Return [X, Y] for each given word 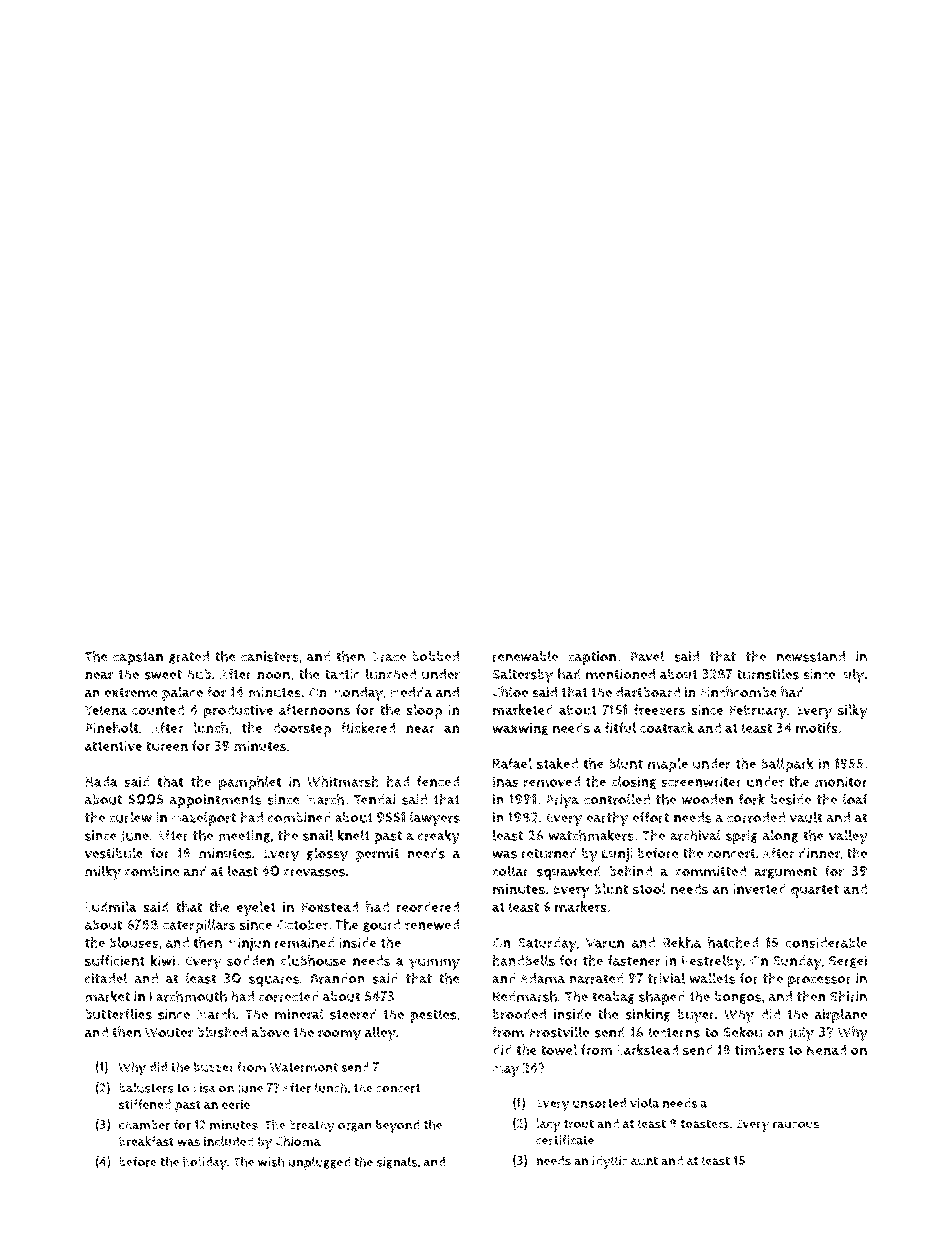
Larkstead [647, 1050]
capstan [138, 658]
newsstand [811, 656]
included [229, 1141]
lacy [548, 1125]
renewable [525, 656]
